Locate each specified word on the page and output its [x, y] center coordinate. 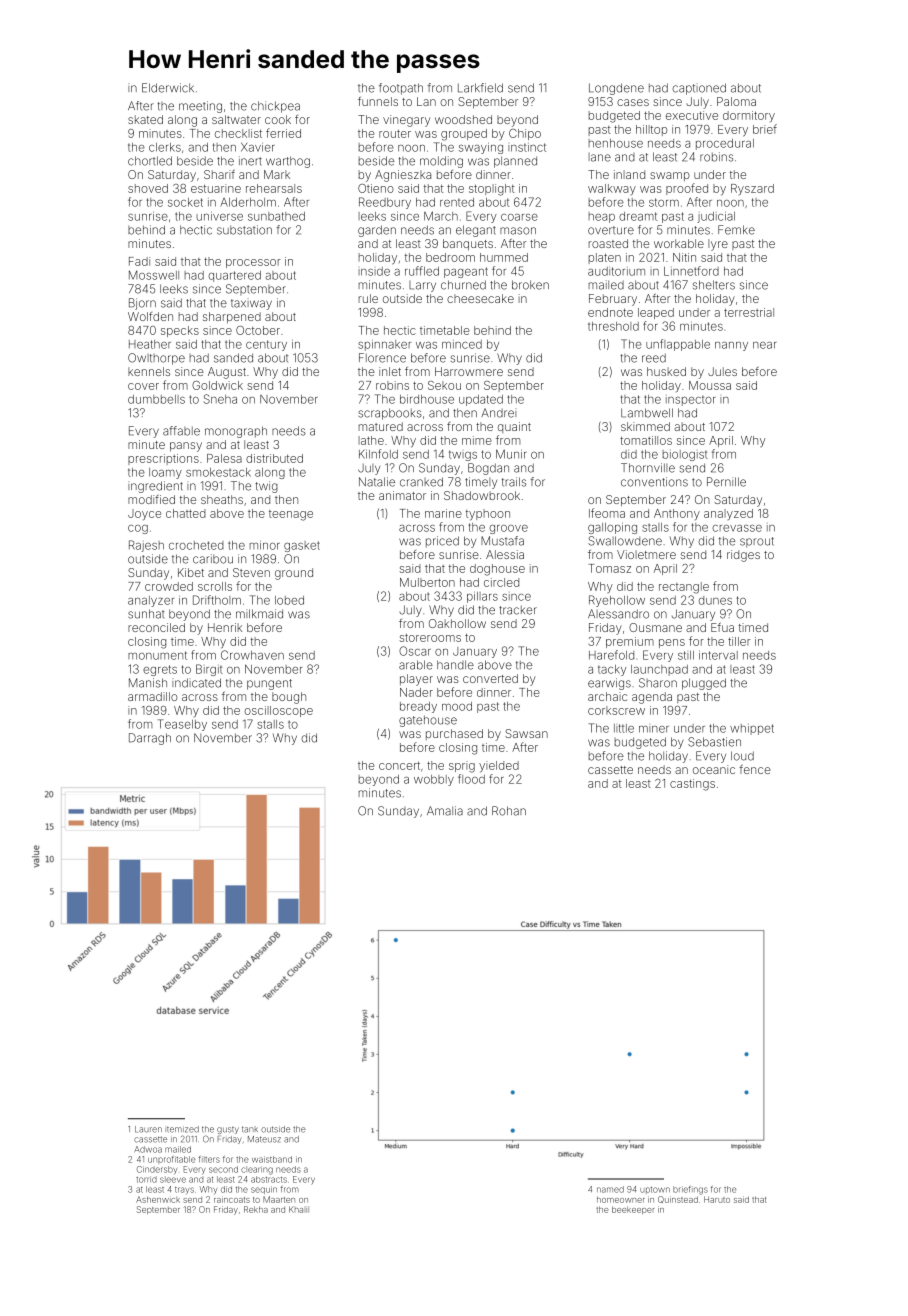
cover [143, 386]
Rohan [509, 811]
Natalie [377, 482]
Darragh [150, 739]
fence [755, 769]
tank [250, 1129]
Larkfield [480, 88]
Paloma [736, 101]
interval [718, 655]
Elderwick [168, 88]
